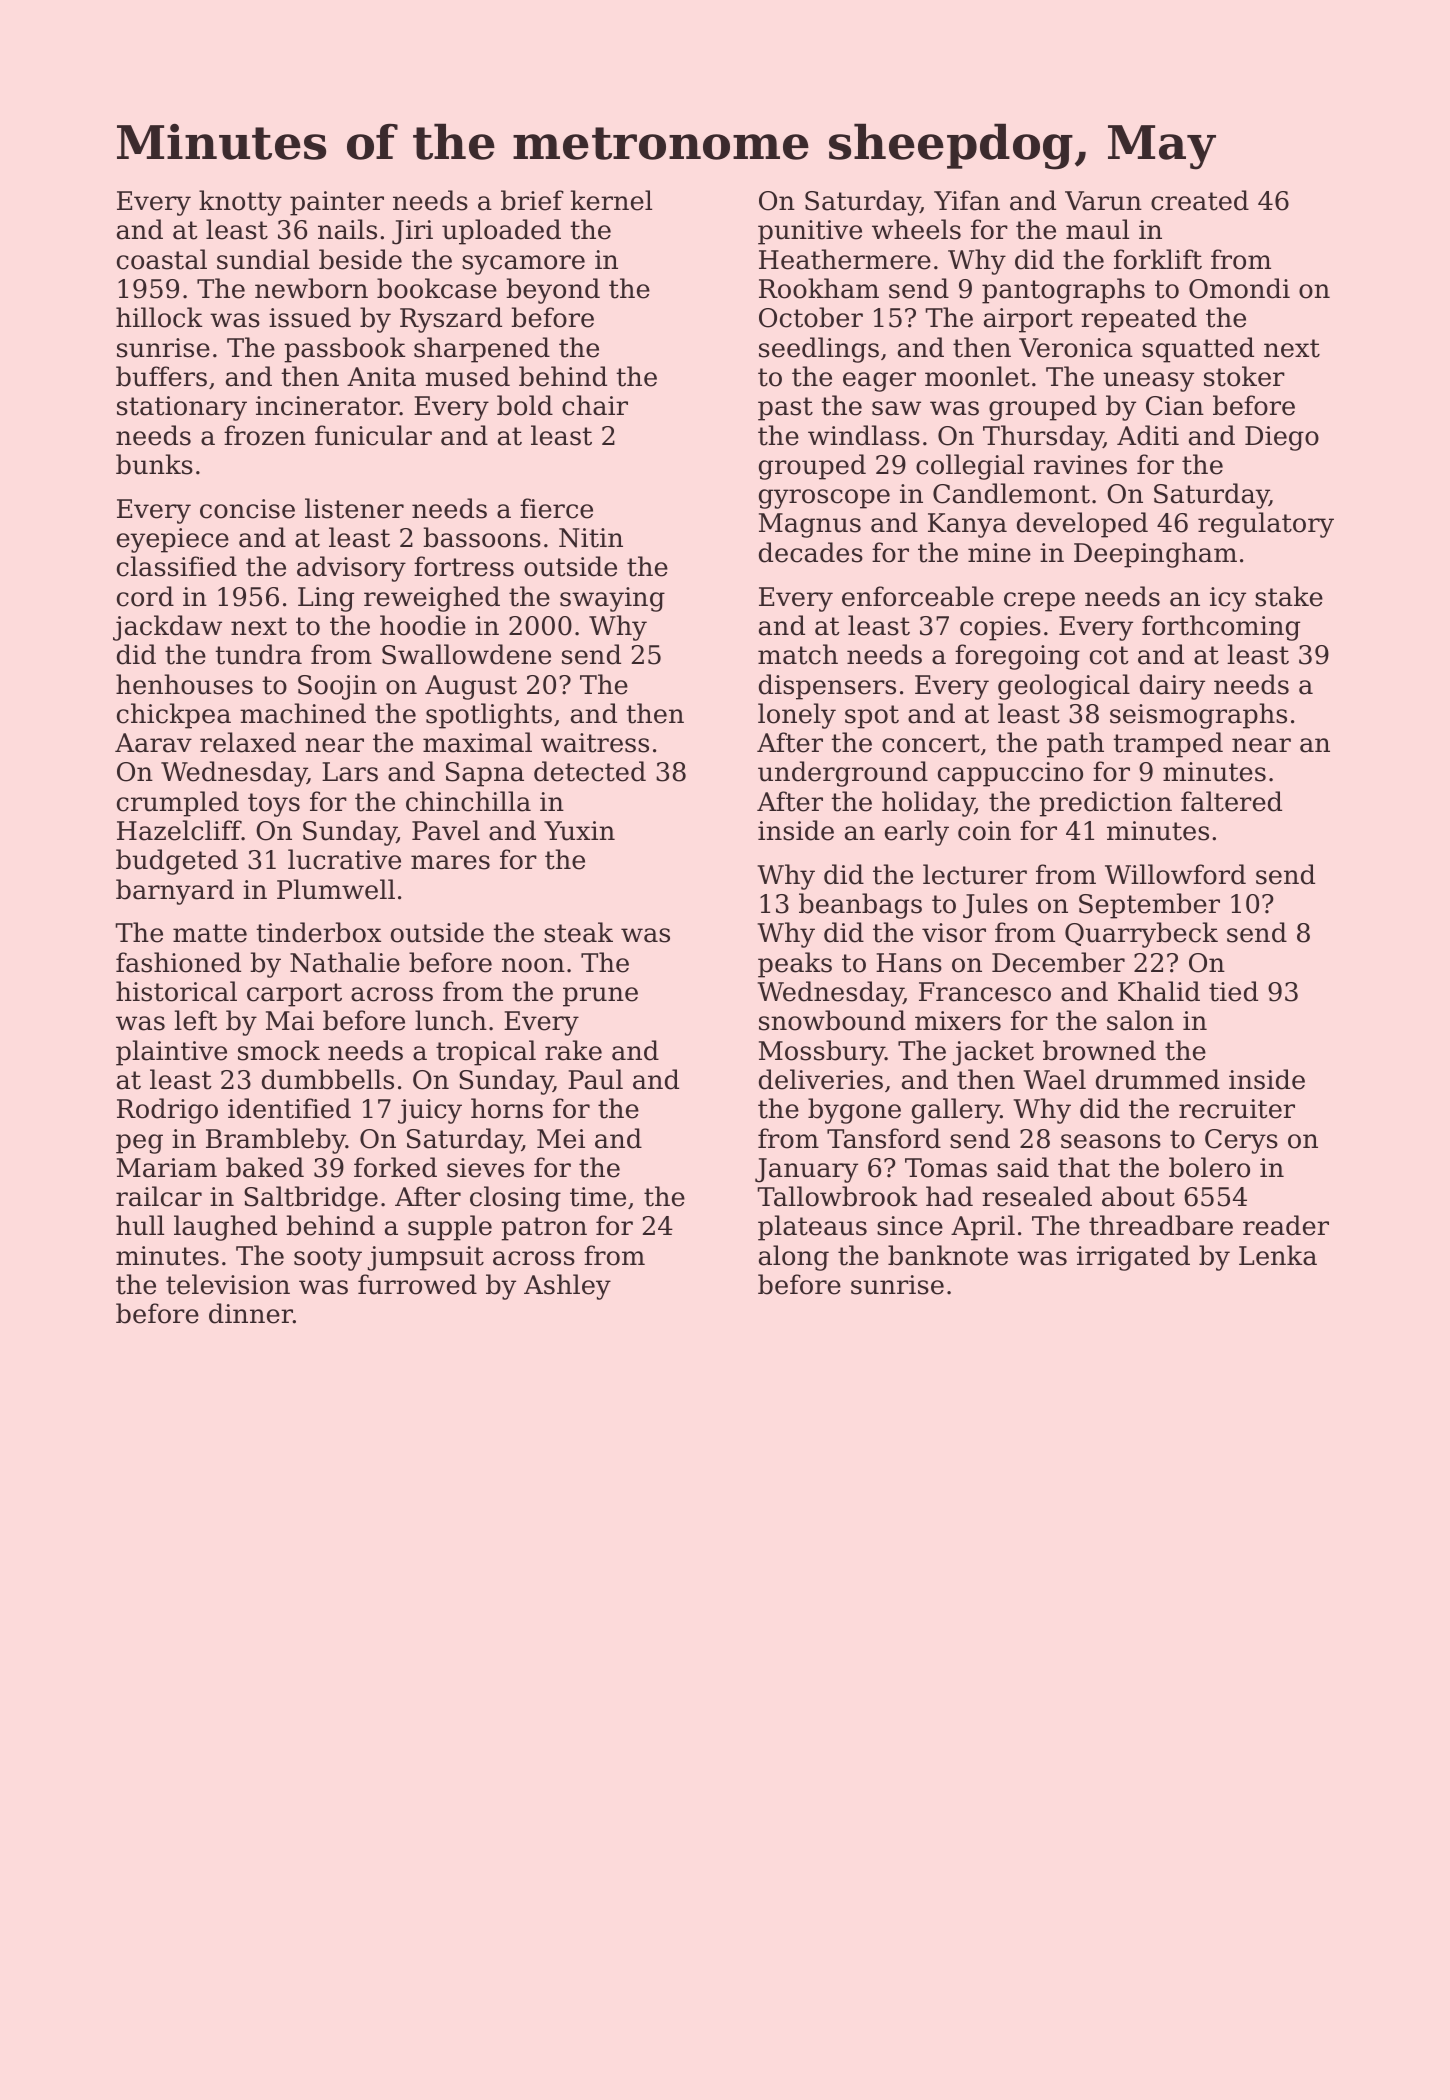 This screenshot has height=2100, width=1450. What do you see at coordinates (591, 538) in the screenshot?
I see `Nitin` at bounding box center [591, 538].
